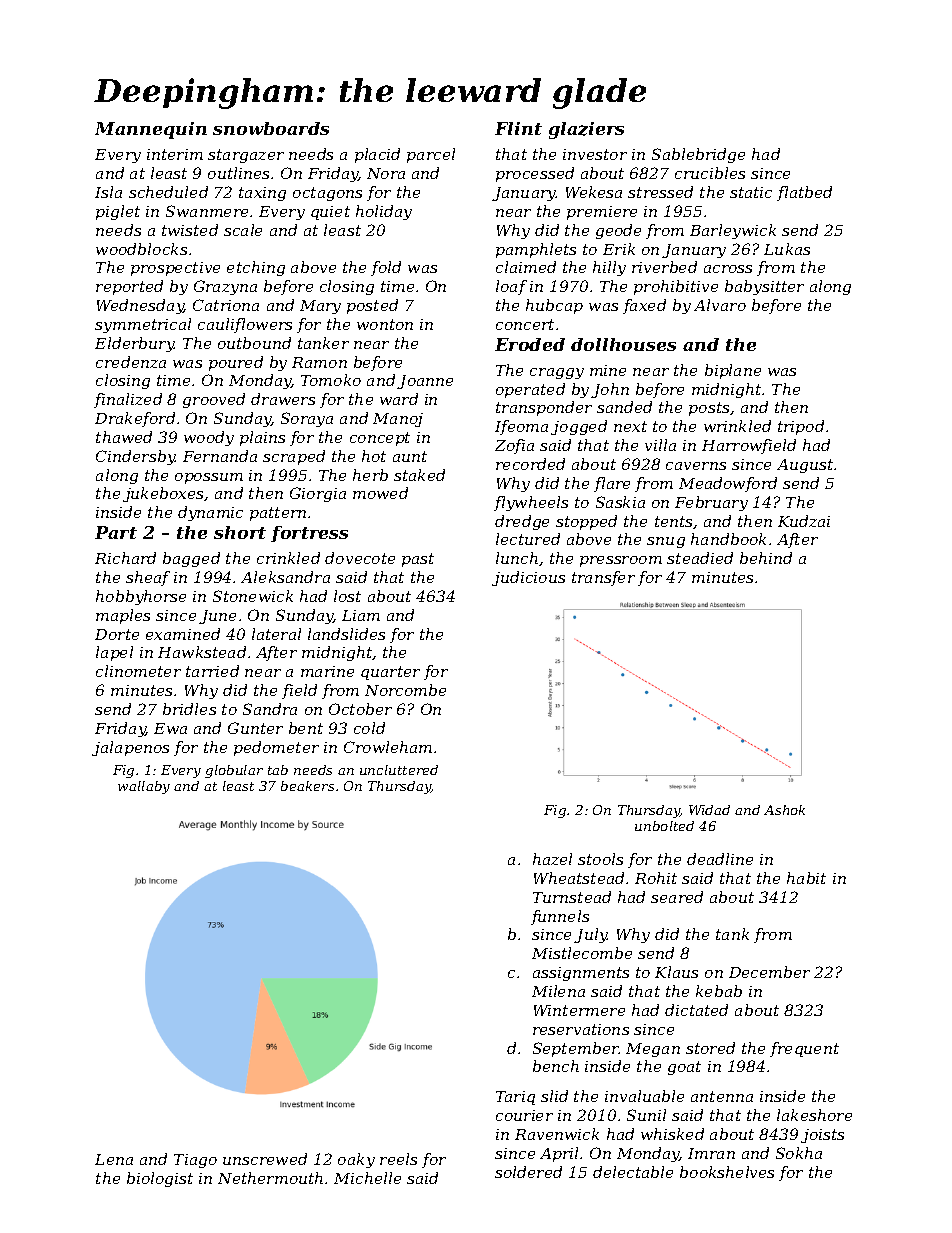  Describe the element at coordinates (764, 287) in the screenshot. I see `babysitter` at that location.
